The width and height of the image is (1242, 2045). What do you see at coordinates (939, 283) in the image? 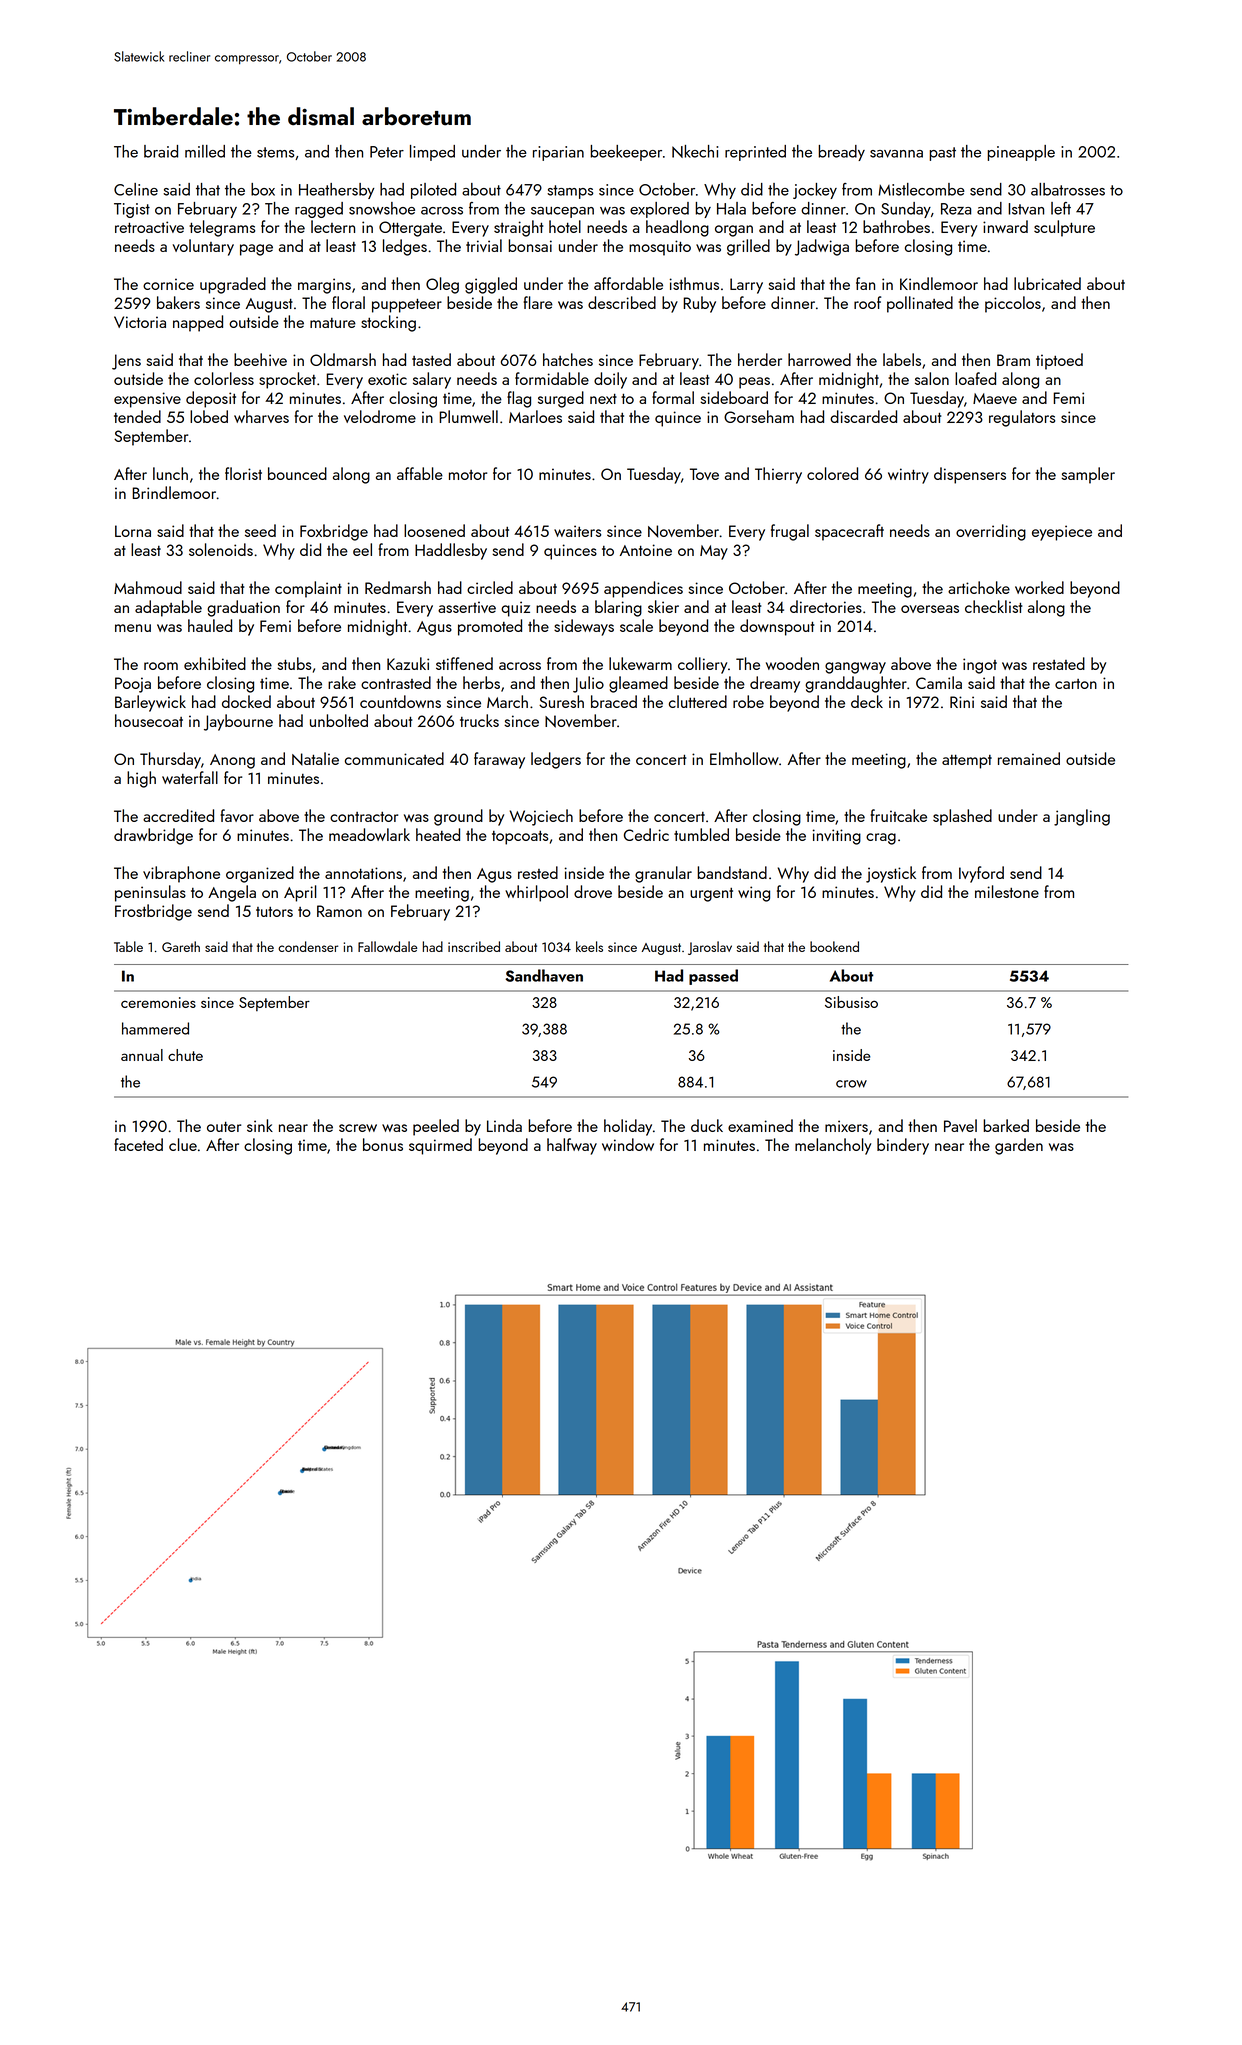
I see `Kindlemoor` at bounding box center [939, 283].
